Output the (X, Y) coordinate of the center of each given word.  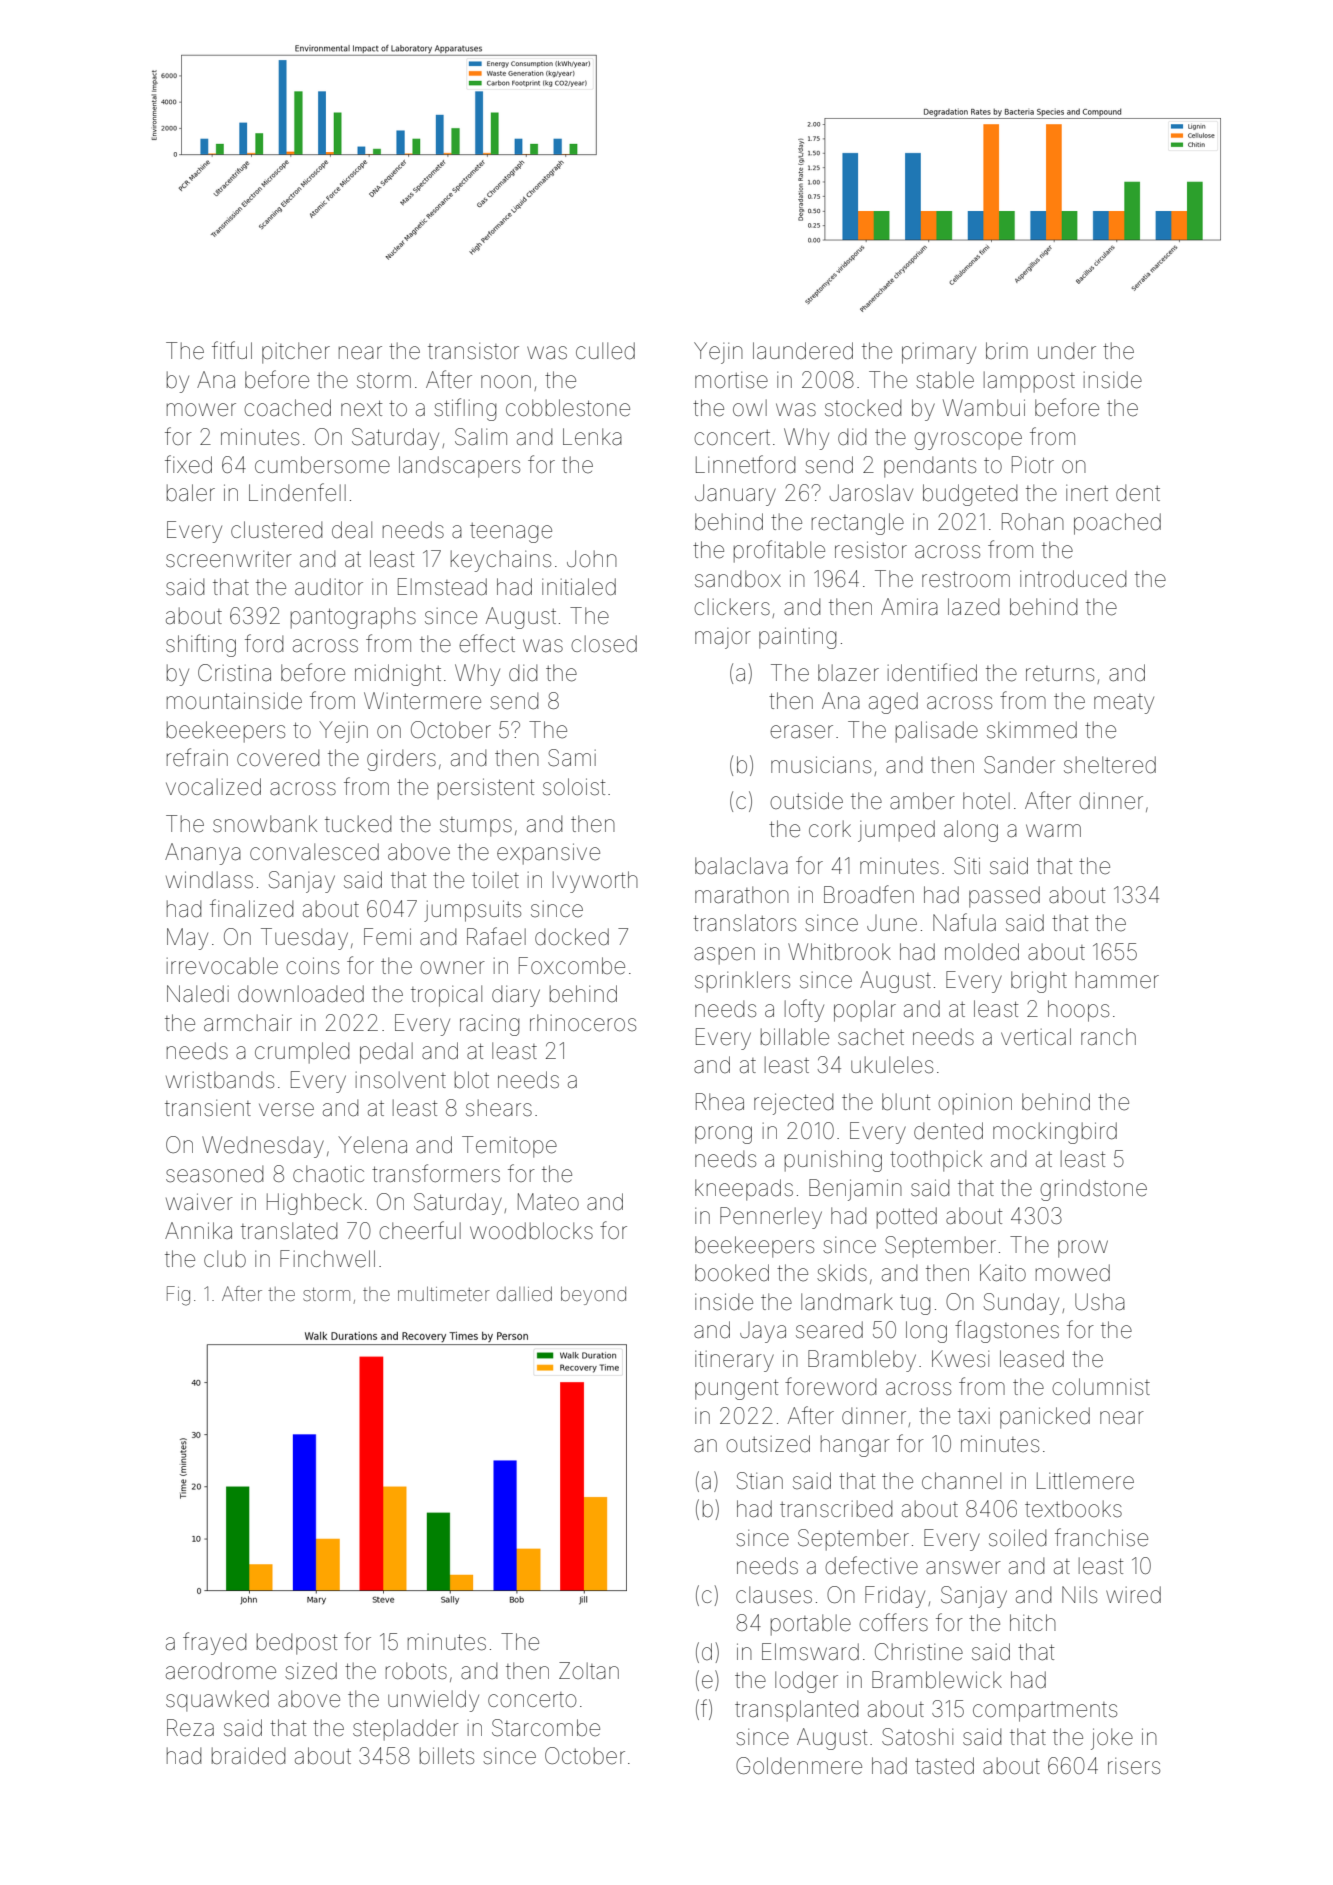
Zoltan (589, 1671)
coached (287, 408)
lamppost (1029, 382)
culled (605, 351)
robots (416, 1671)
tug (915, 1305)
